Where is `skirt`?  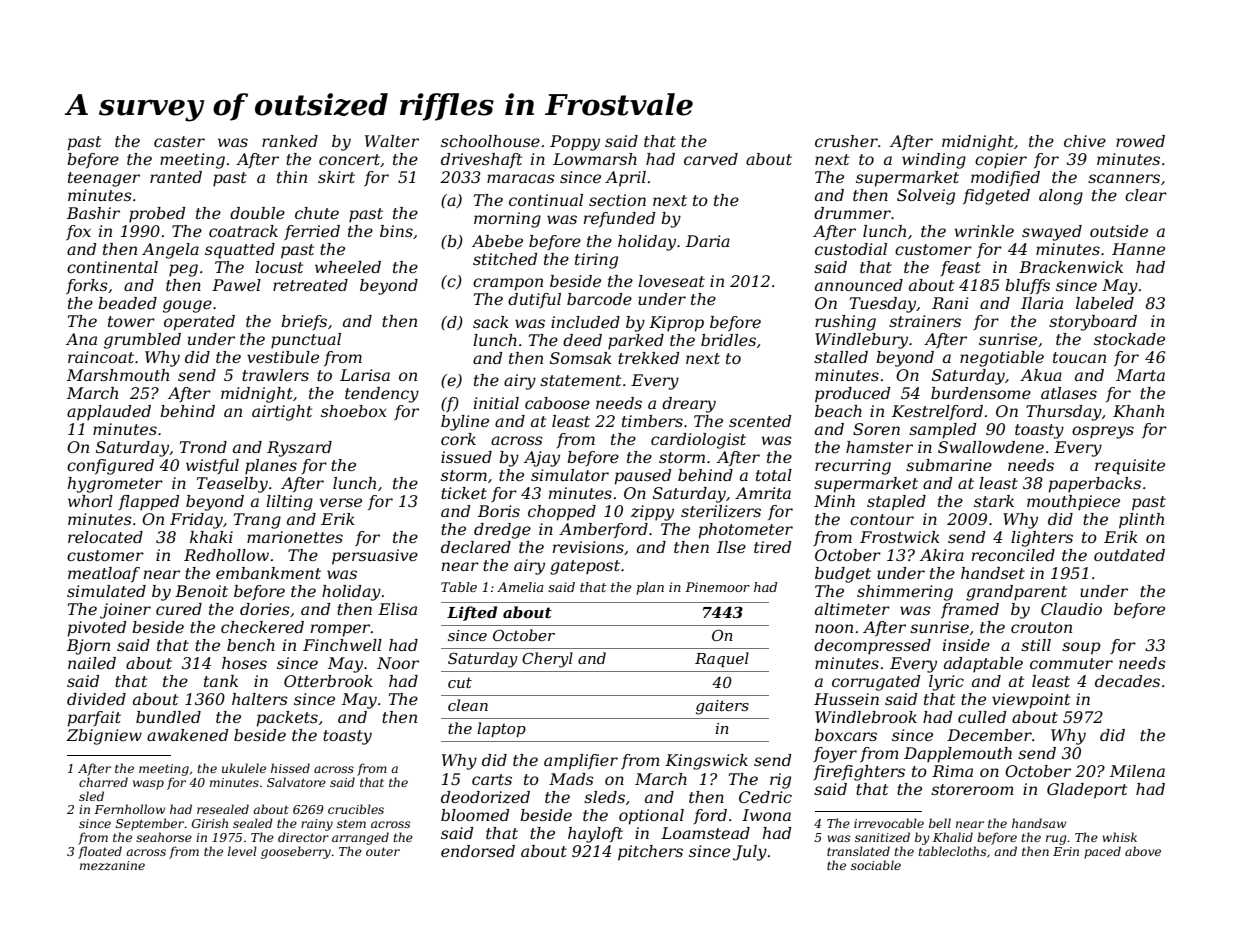 skirt is located at coordinates (336, 177).
